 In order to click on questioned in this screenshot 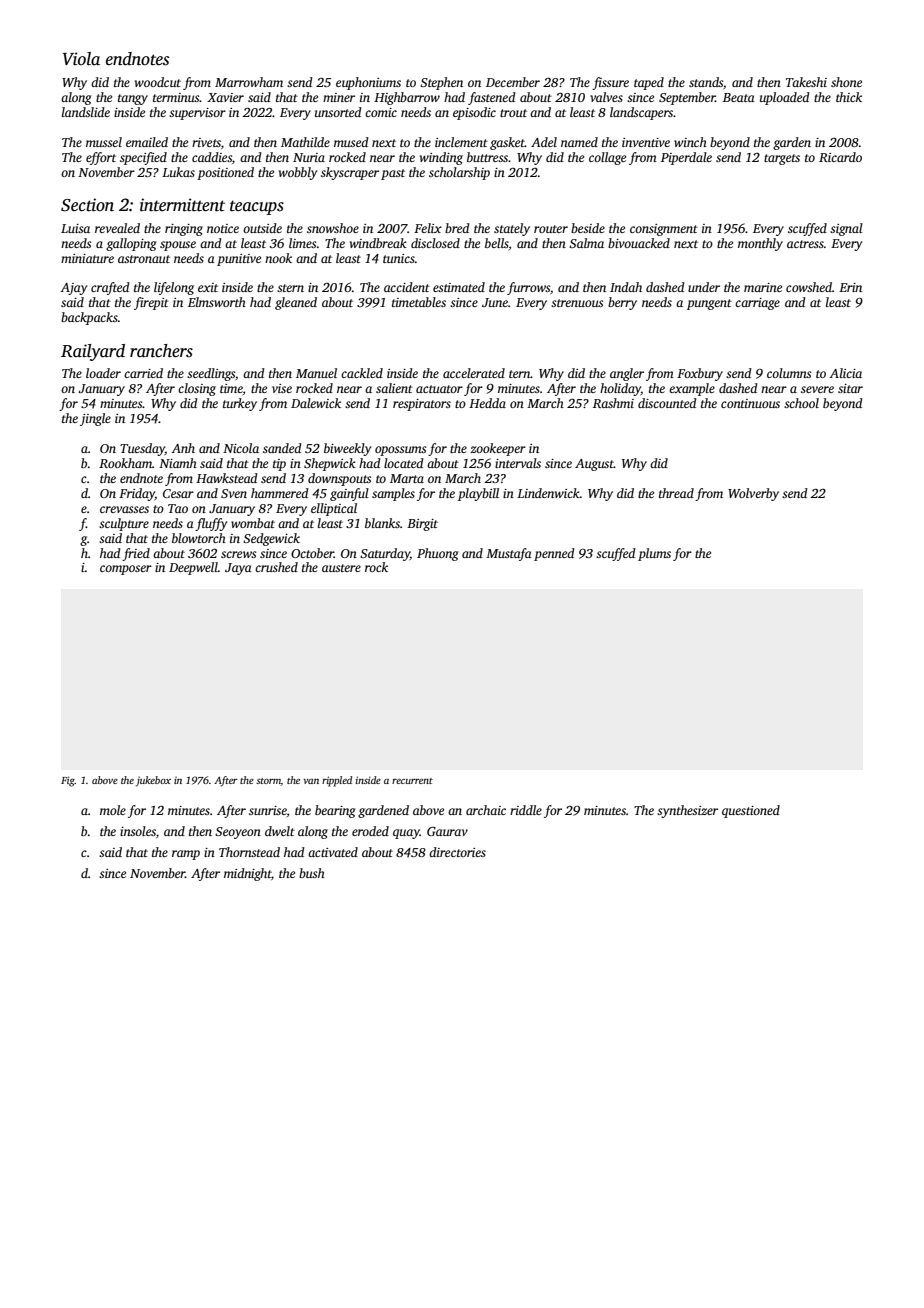, I will do `click(751, 811)`.
